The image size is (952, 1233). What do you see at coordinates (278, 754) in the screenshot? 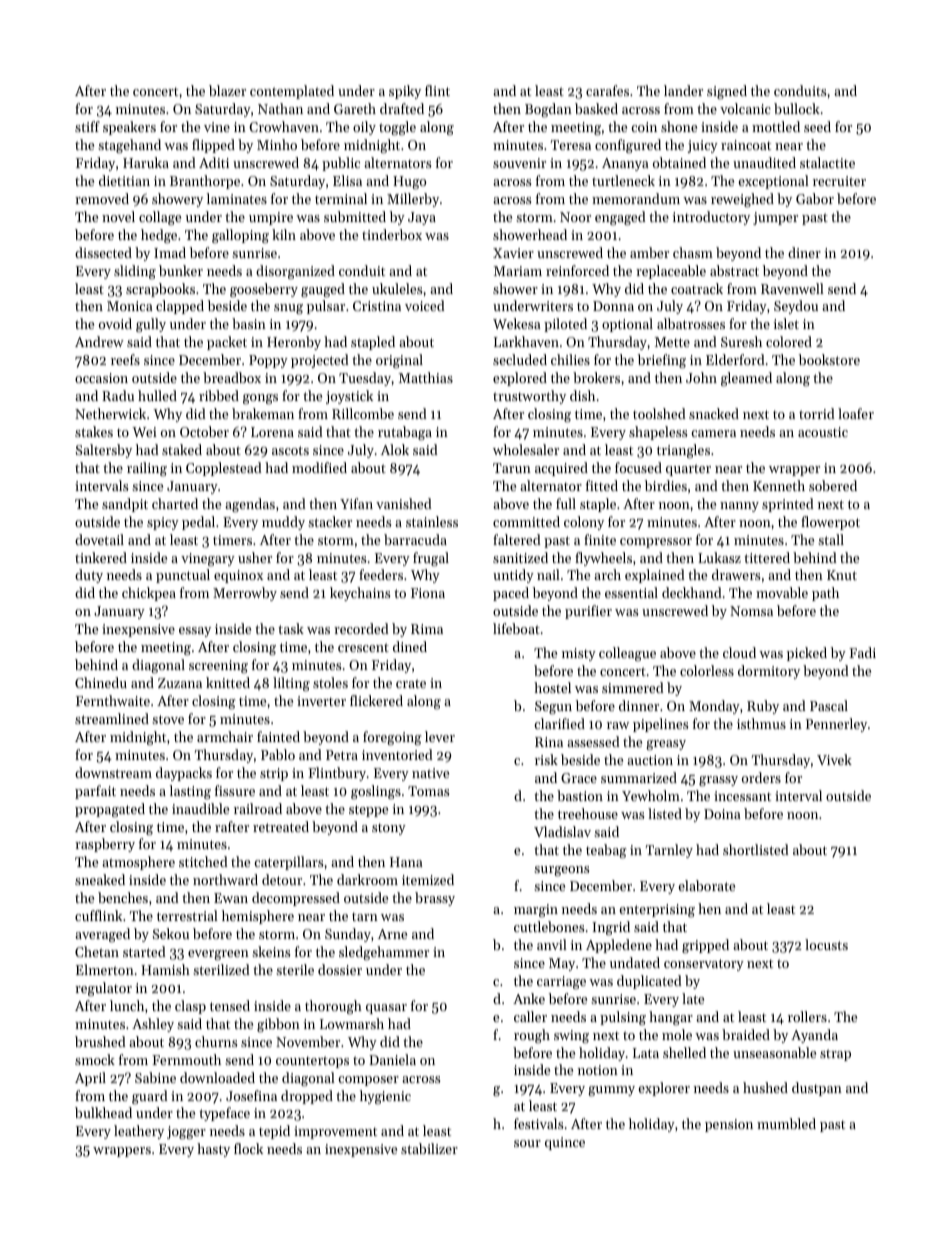
I see `Pablo` at bounding box center [278, 754].
